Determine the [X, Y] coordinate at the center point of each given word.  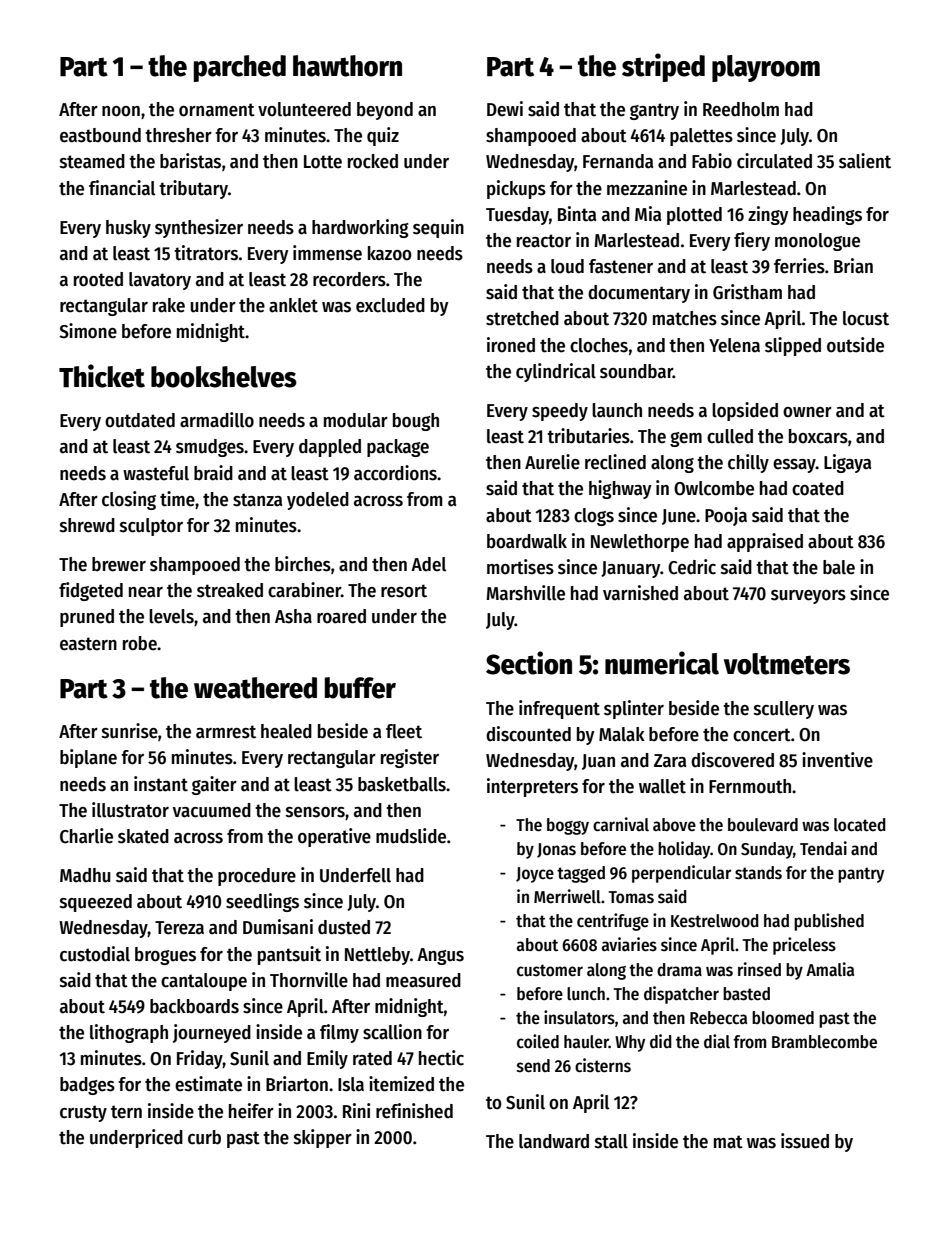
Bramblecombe [824, 1042]
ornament [217, 110]
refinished [414, 1111]
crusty [83, 1113]
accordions [395, 473]
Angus [440, 956]
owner [807, 412]
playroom [766, 68]
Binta [577, 214]
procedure [257, 877]
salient [865, 161]
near [146, 592]
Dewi [505, 109]
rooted [98, 279]
